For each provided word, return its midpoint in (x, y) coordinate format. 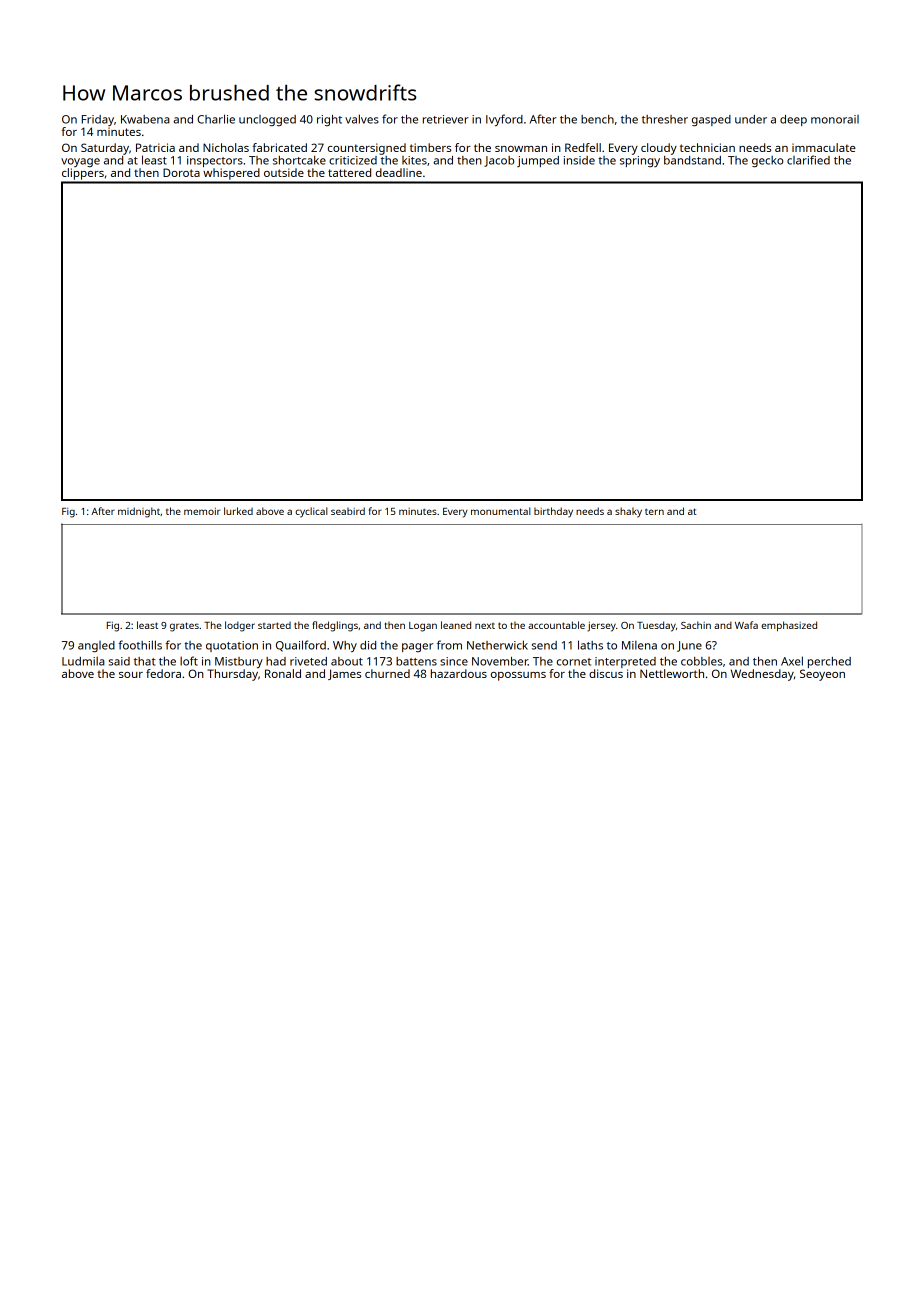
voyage (80, 162)
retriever (446, 119)
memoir (202, 511)
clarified (808, 160)
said (119, 661)
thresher (665, 119)
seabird (348, 511)
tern (654, 511)
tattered (349, 172)
